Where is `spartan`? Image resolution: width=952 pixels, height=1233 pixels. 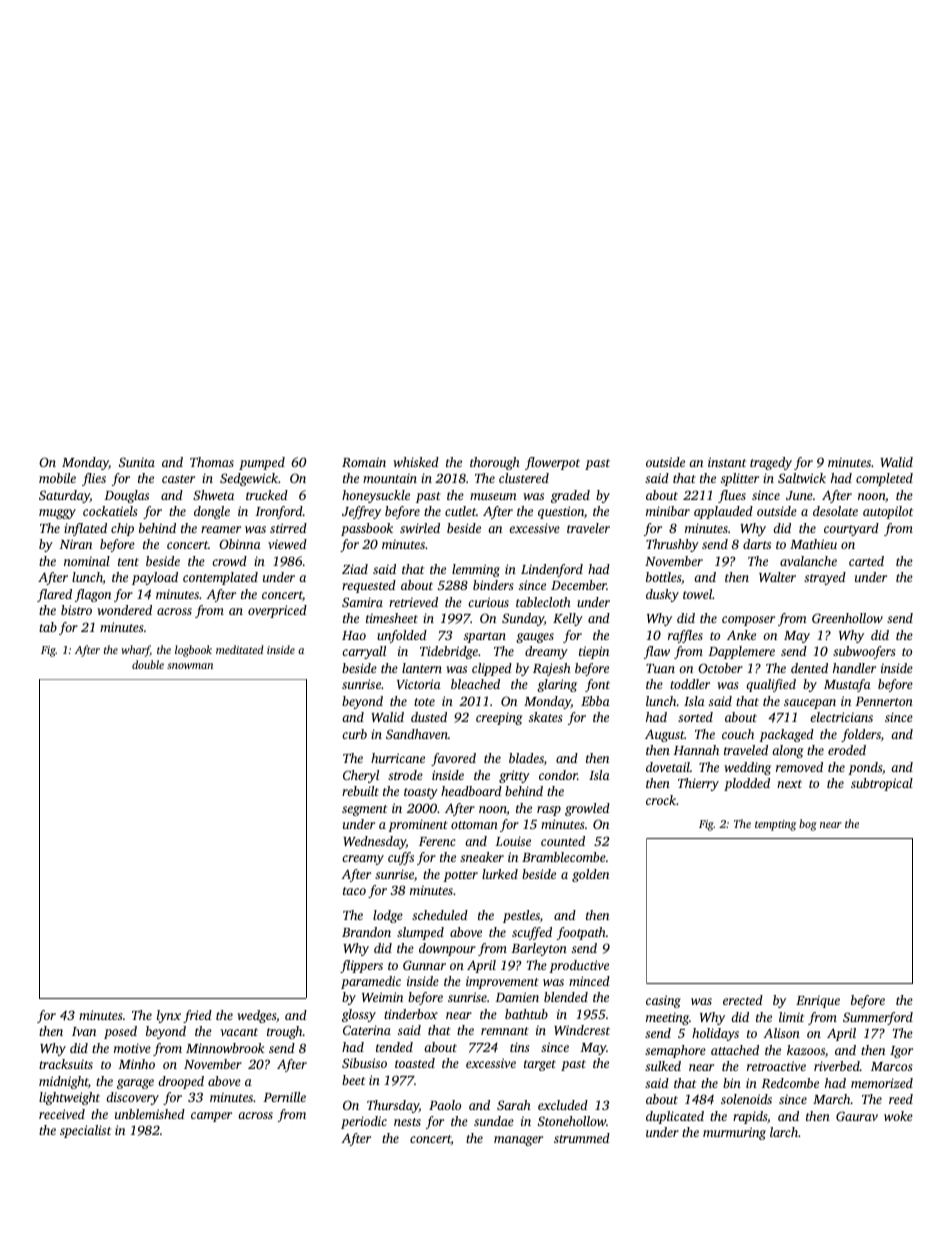
spartan is located at coordinates (485, 637).
